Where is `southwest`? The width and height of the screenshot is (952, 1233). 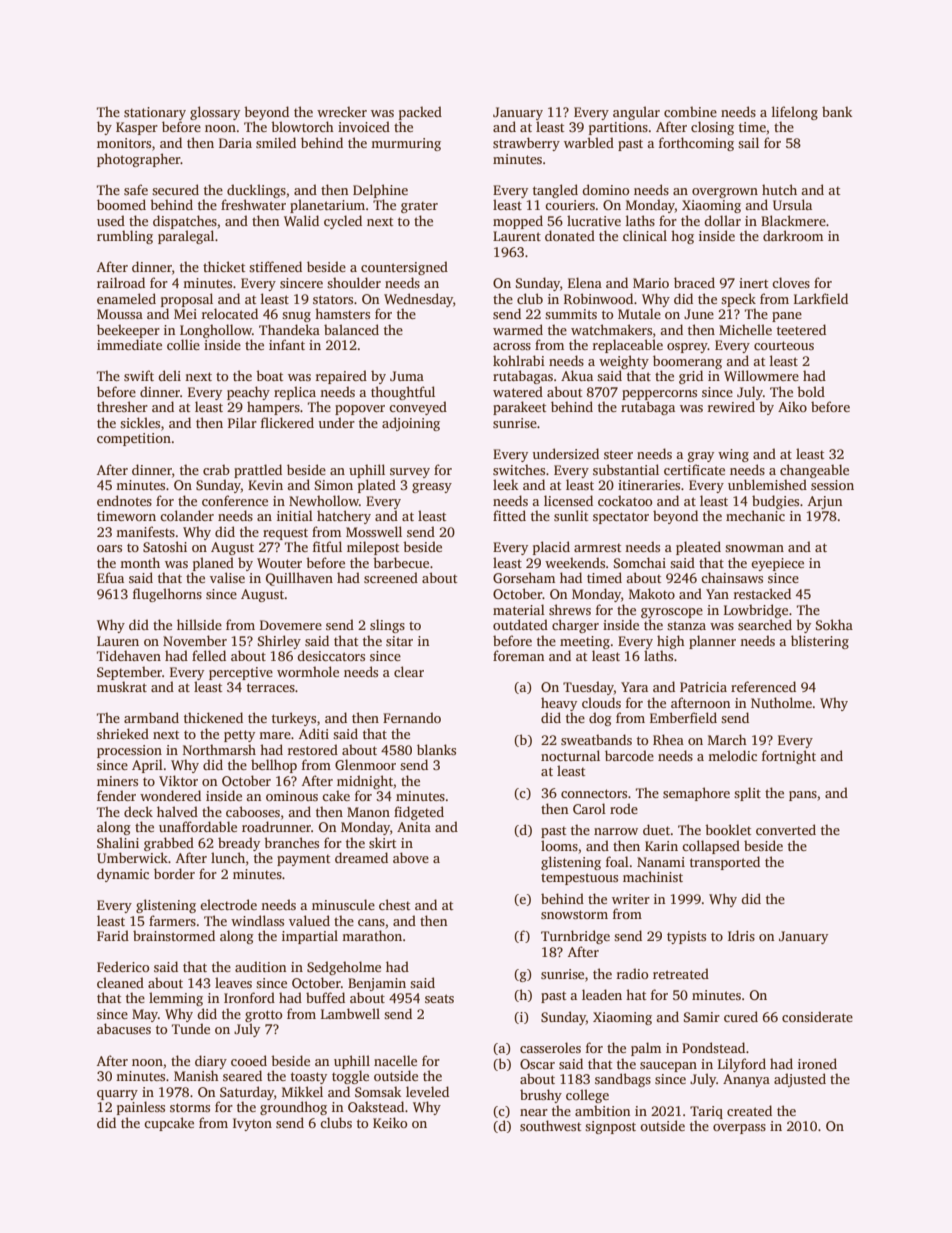
southwest is located at coordinates (550, 1125).
